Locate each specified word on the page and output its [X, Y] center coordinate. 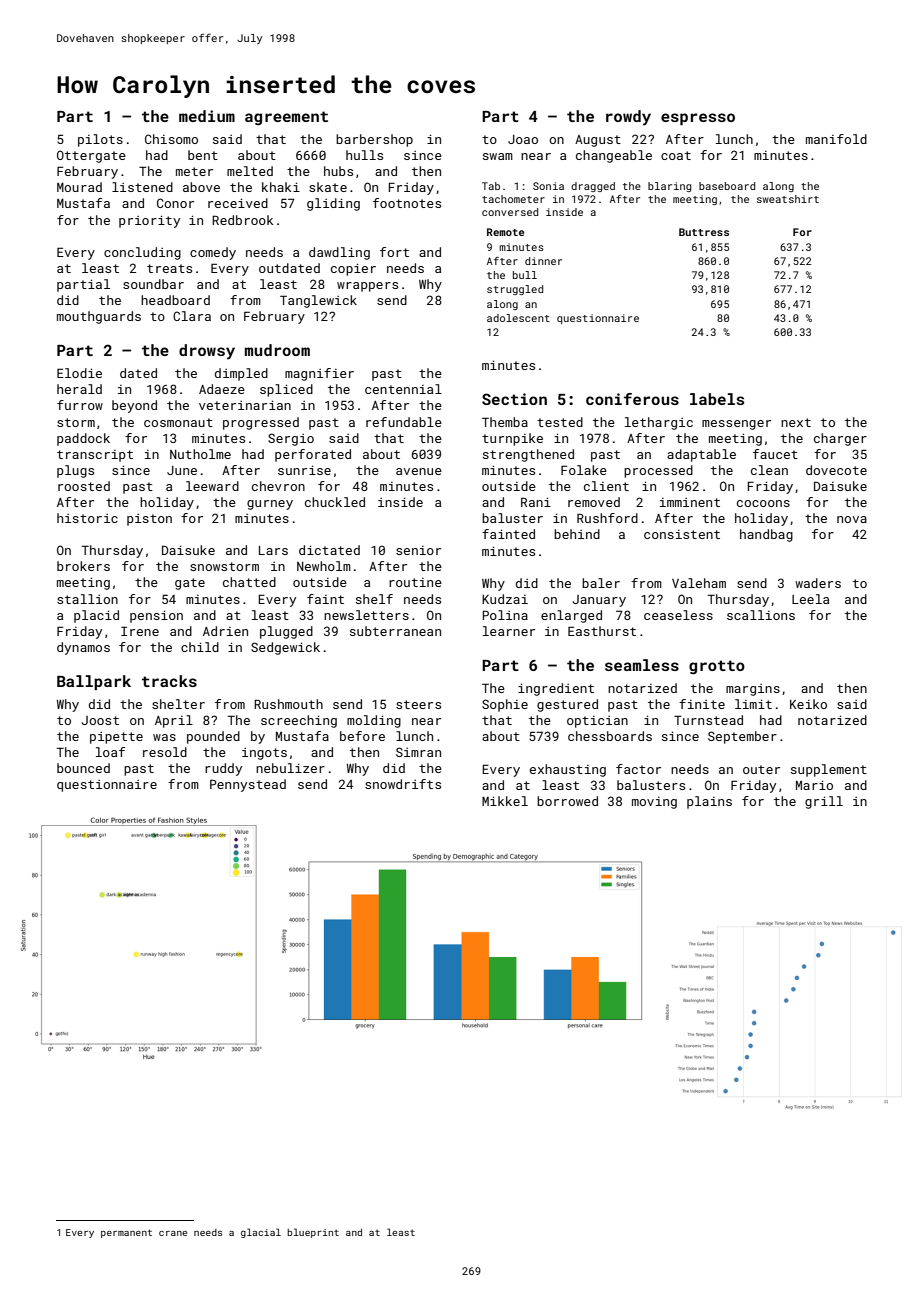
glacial [261, 1233]
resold [165, 752]
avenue [419, 471]
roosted [84, 486]
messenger [736, 425]
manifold [836, 139]
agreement [286, 118]
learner [509, 631]
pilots [100, 140]
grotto [717, 667]
